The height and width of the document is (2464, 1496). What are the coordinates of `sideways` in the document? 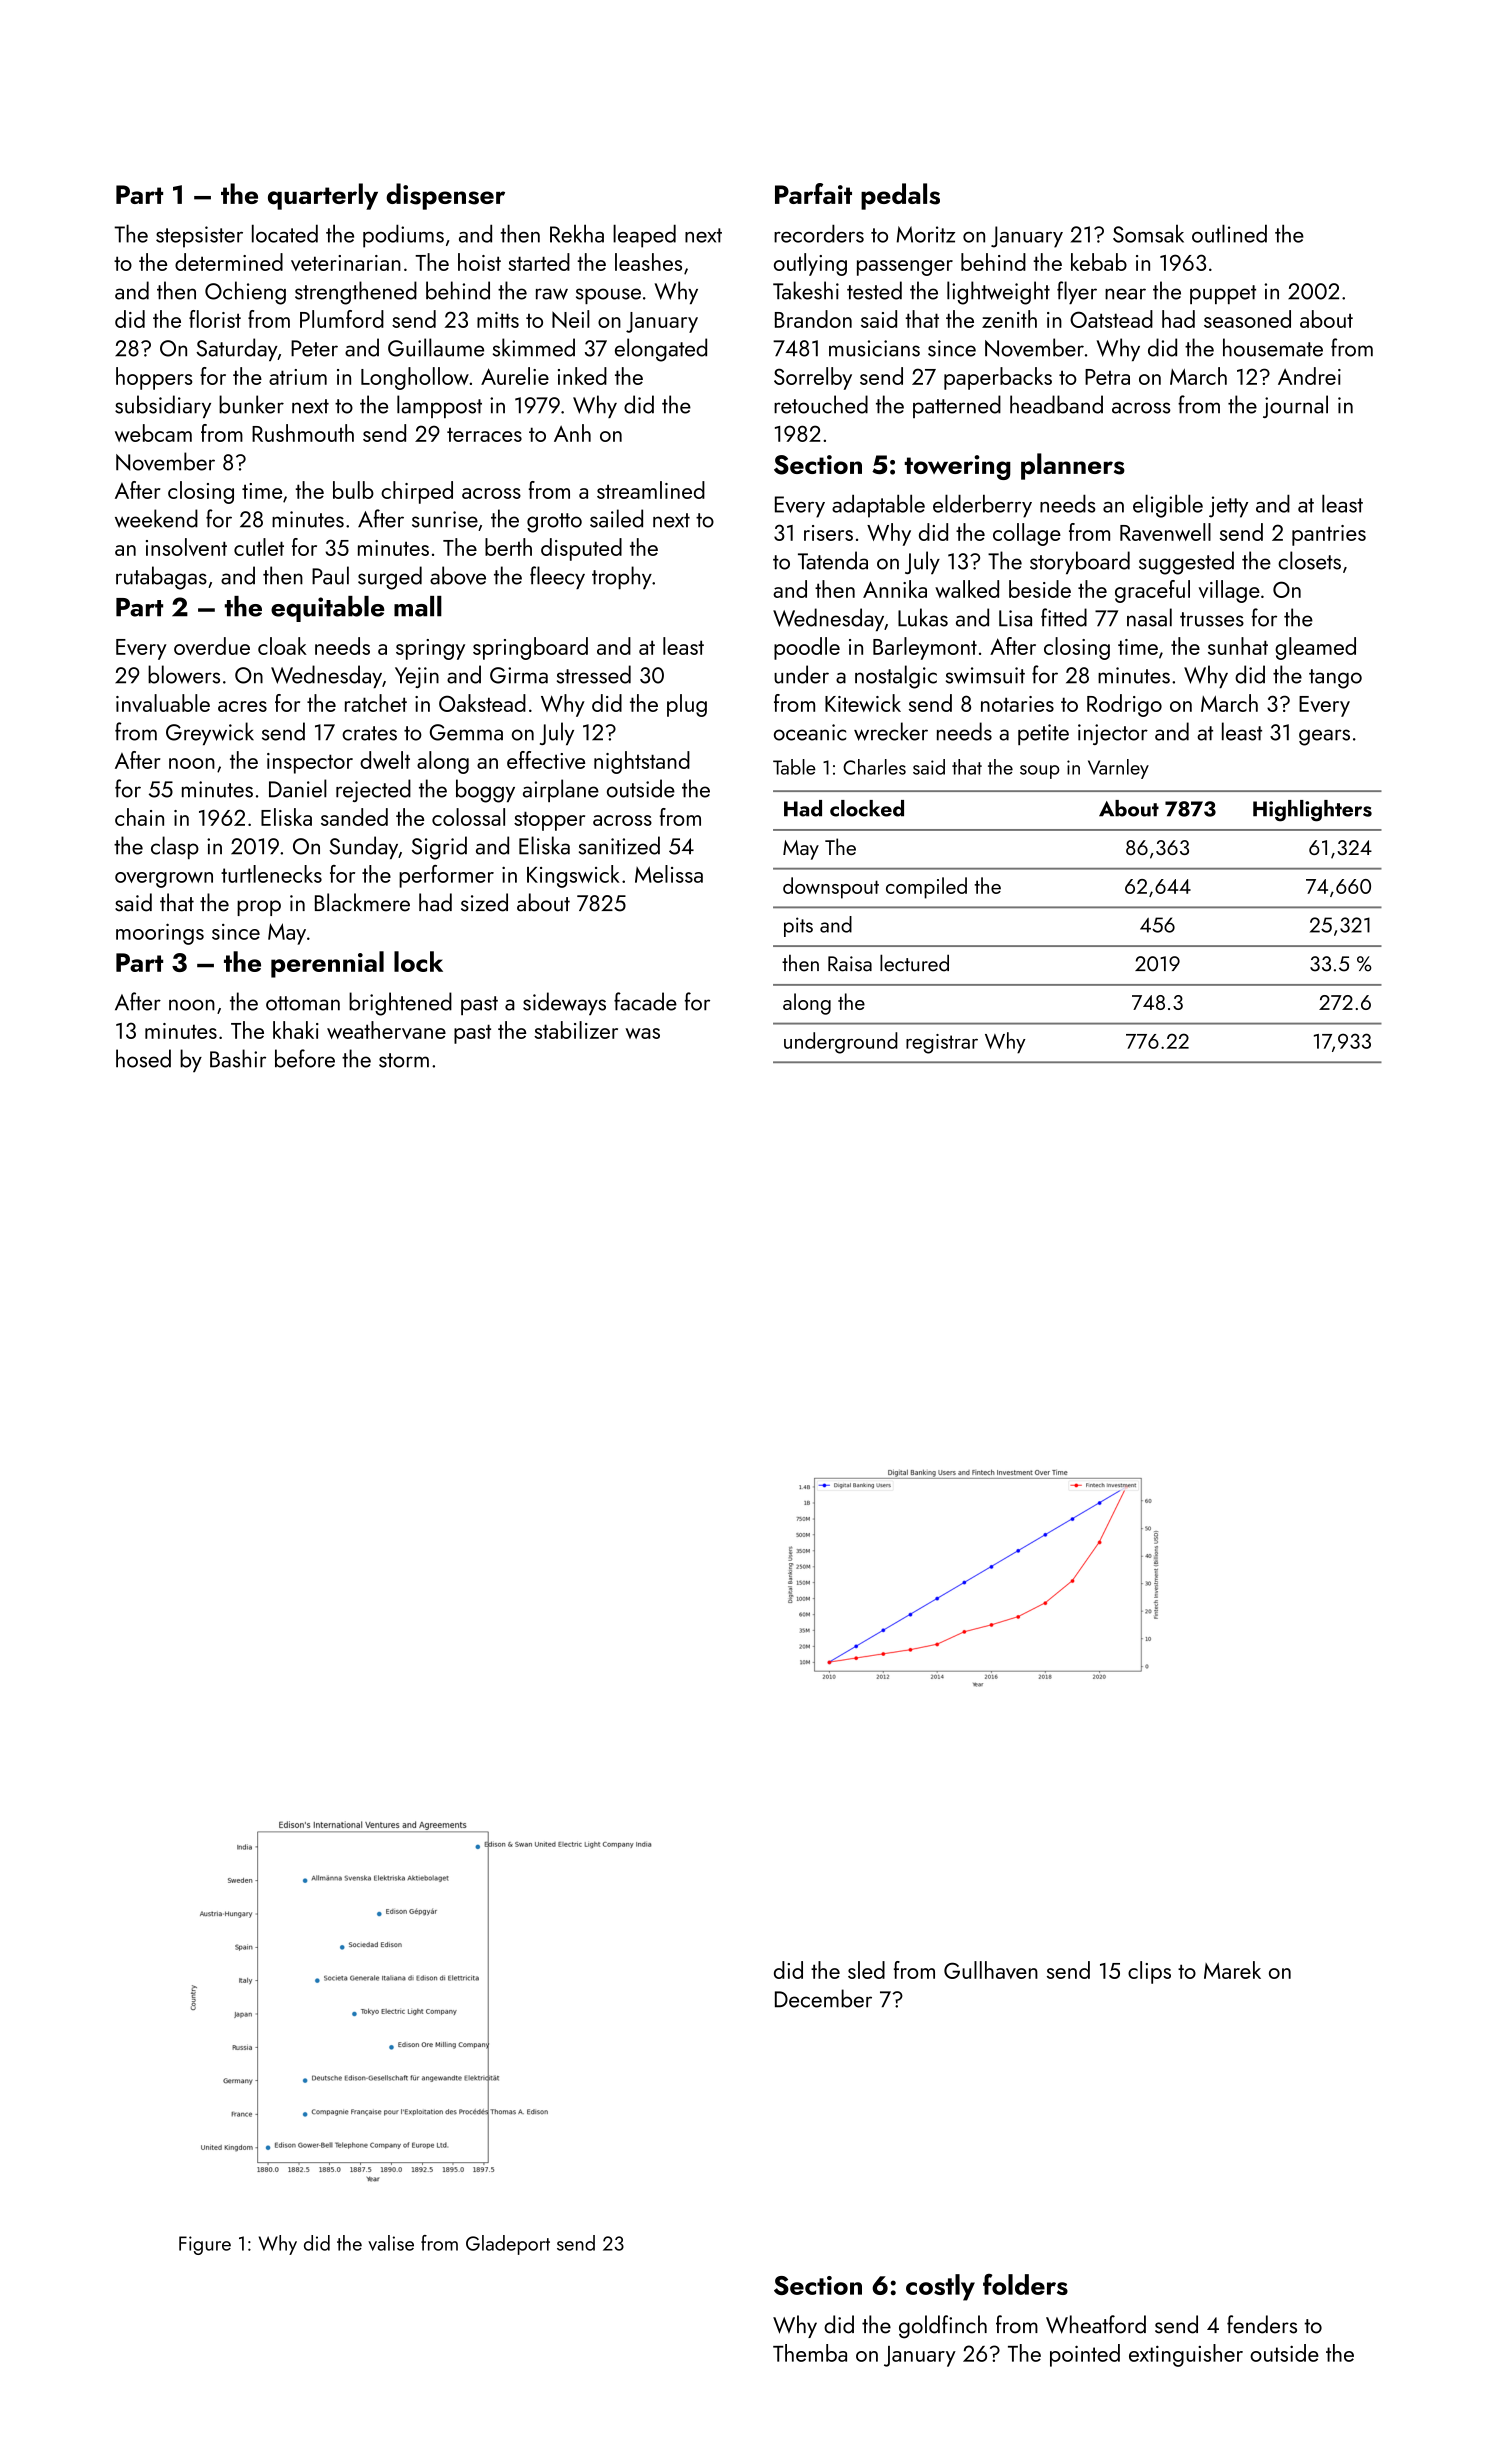 It's located at (564, 1003).
